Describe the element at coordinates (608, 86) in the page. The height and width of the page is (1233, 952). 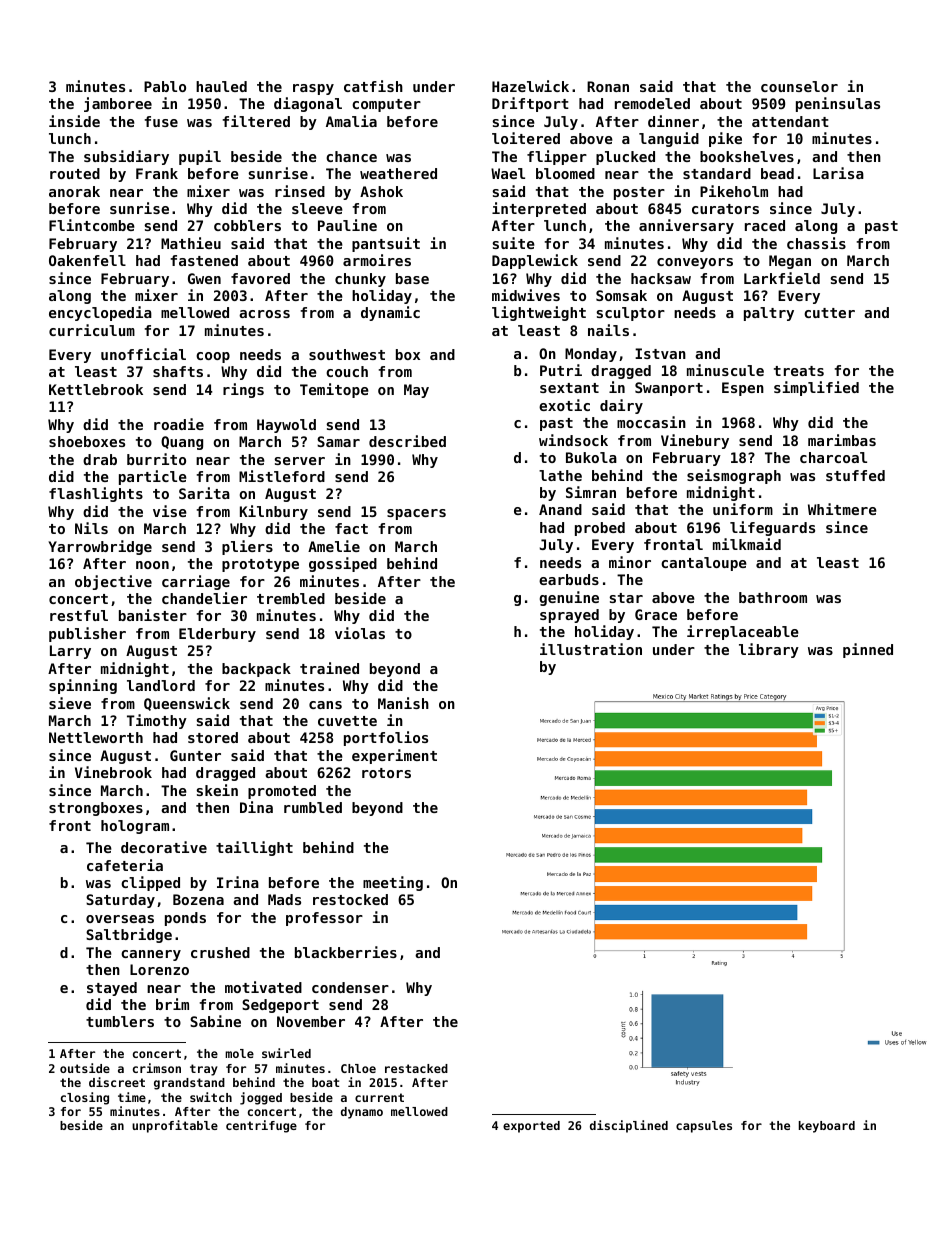
I see `Ronan` at that location.
